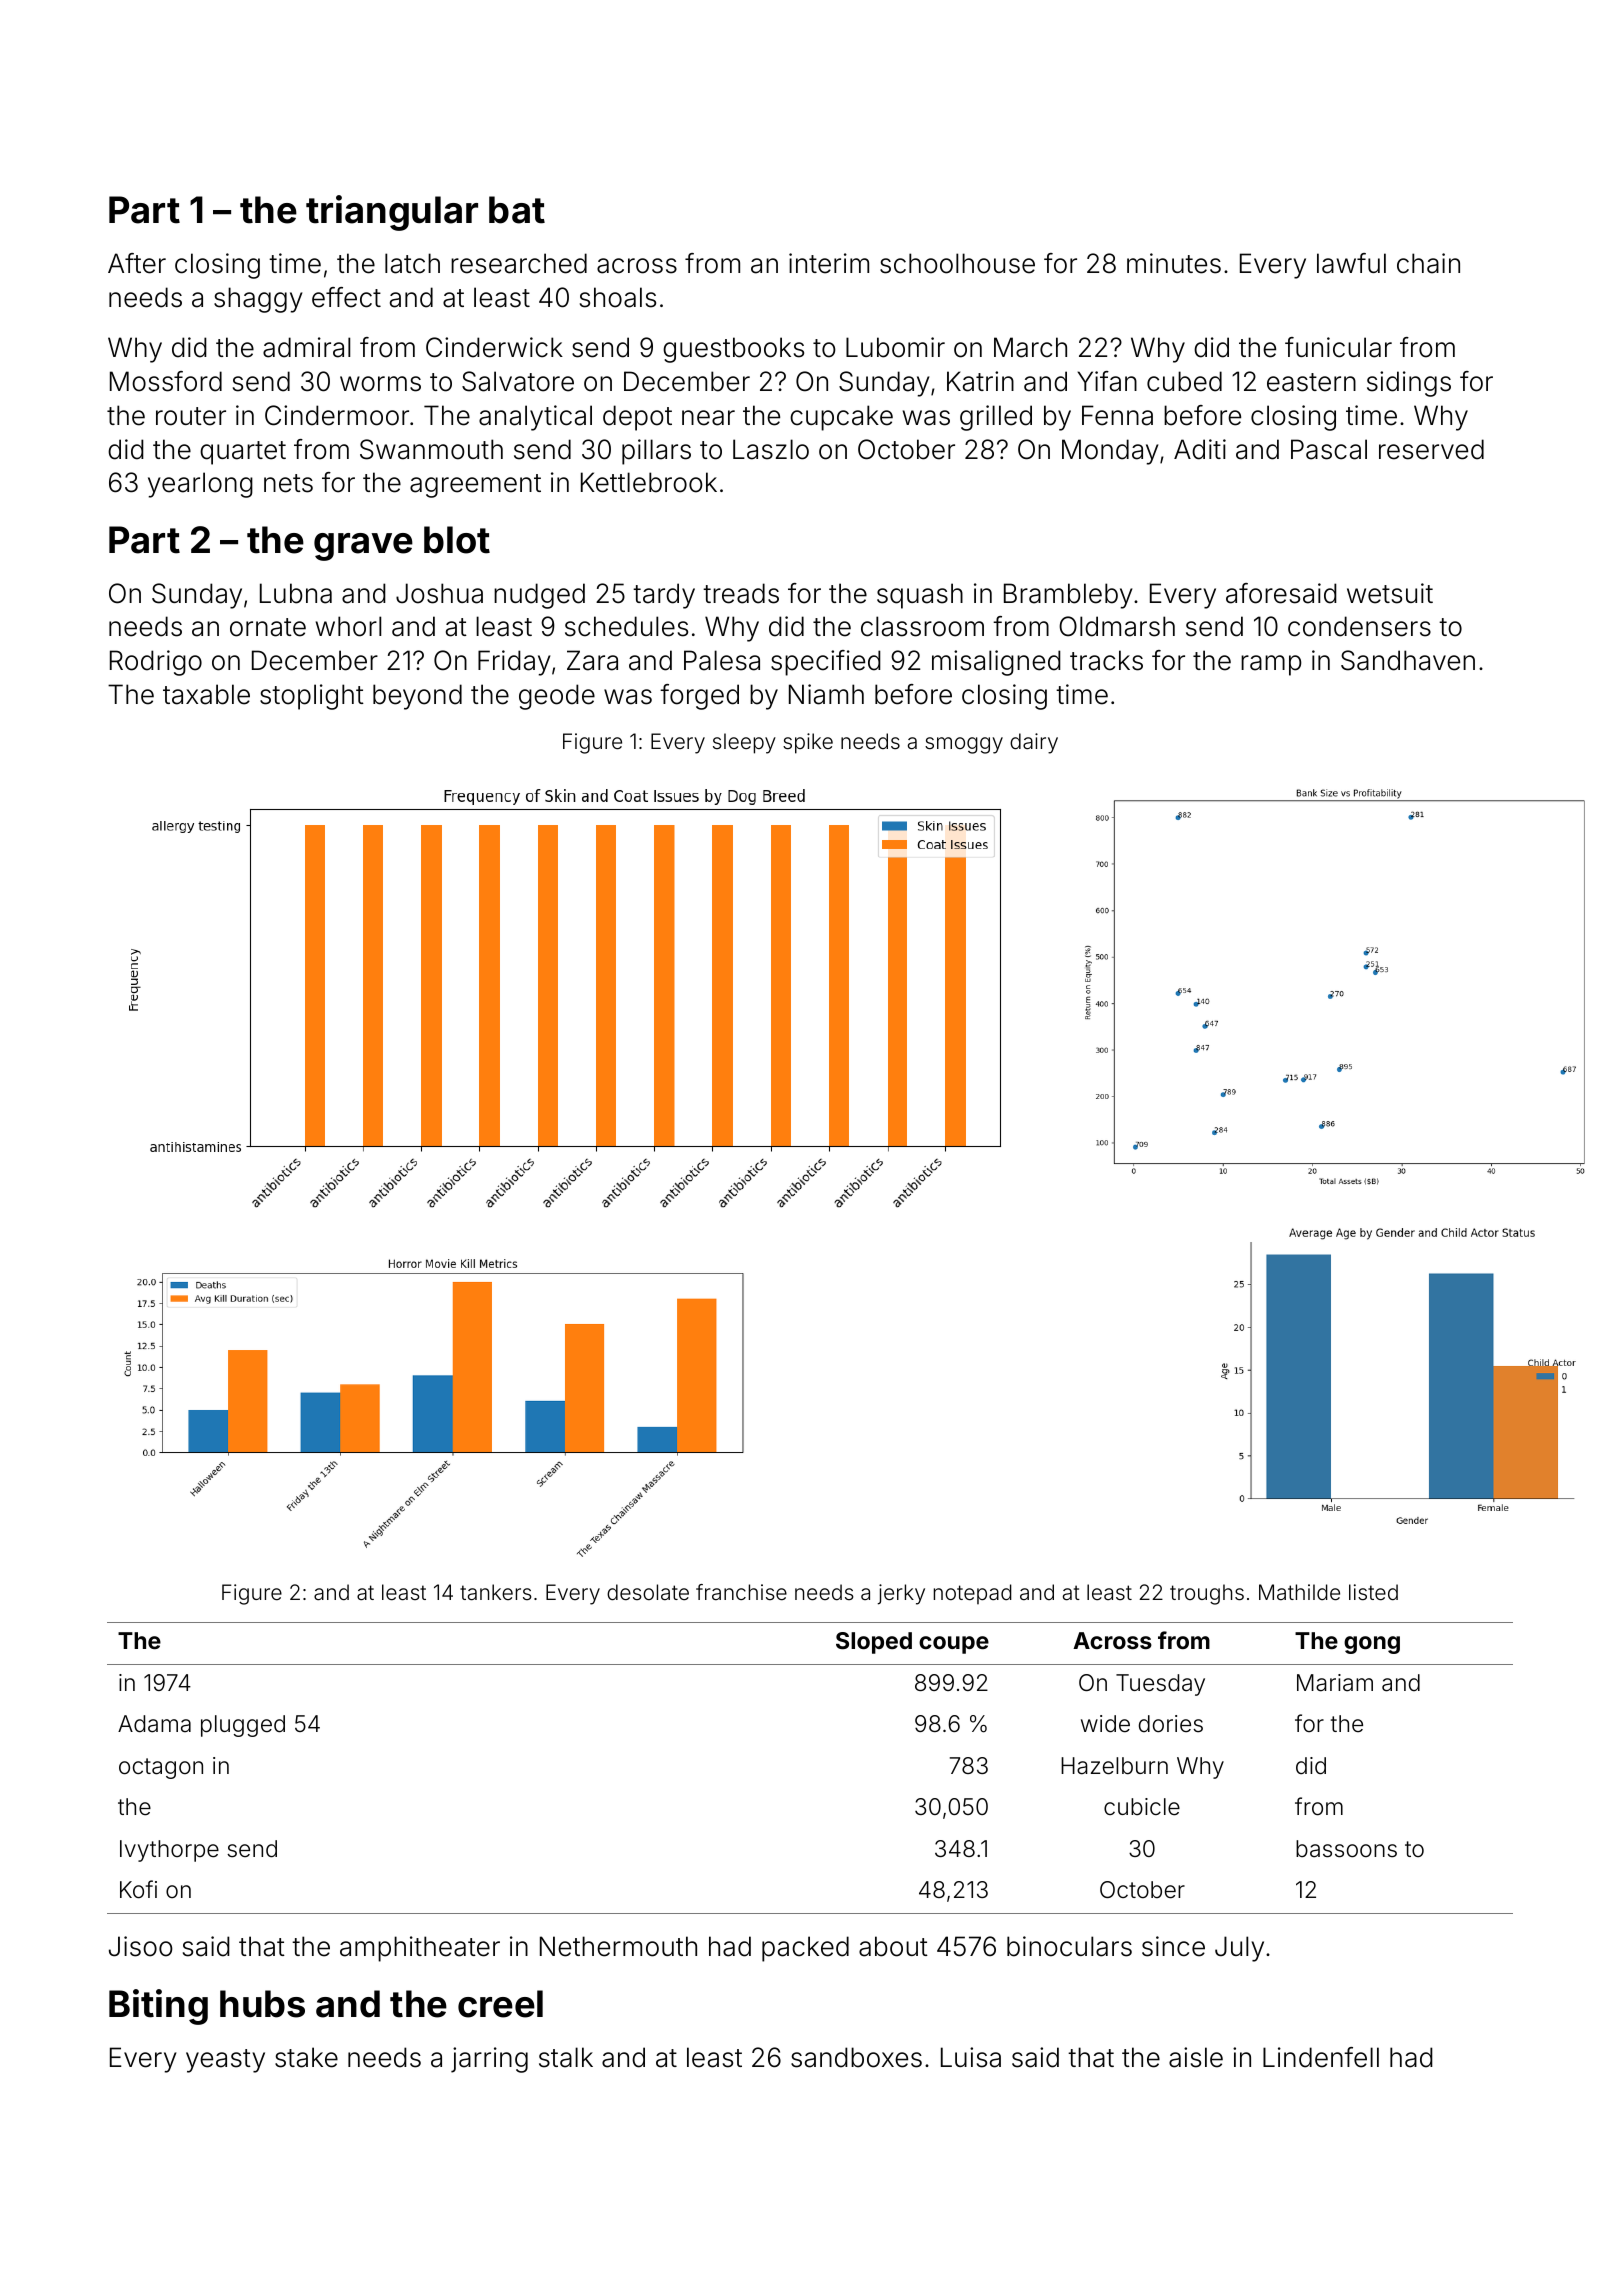 This screenshot has height=2292, width=1620. Describe the element at coordinates (262, 2004) in the screenshot. I see `hubs` at that location.
